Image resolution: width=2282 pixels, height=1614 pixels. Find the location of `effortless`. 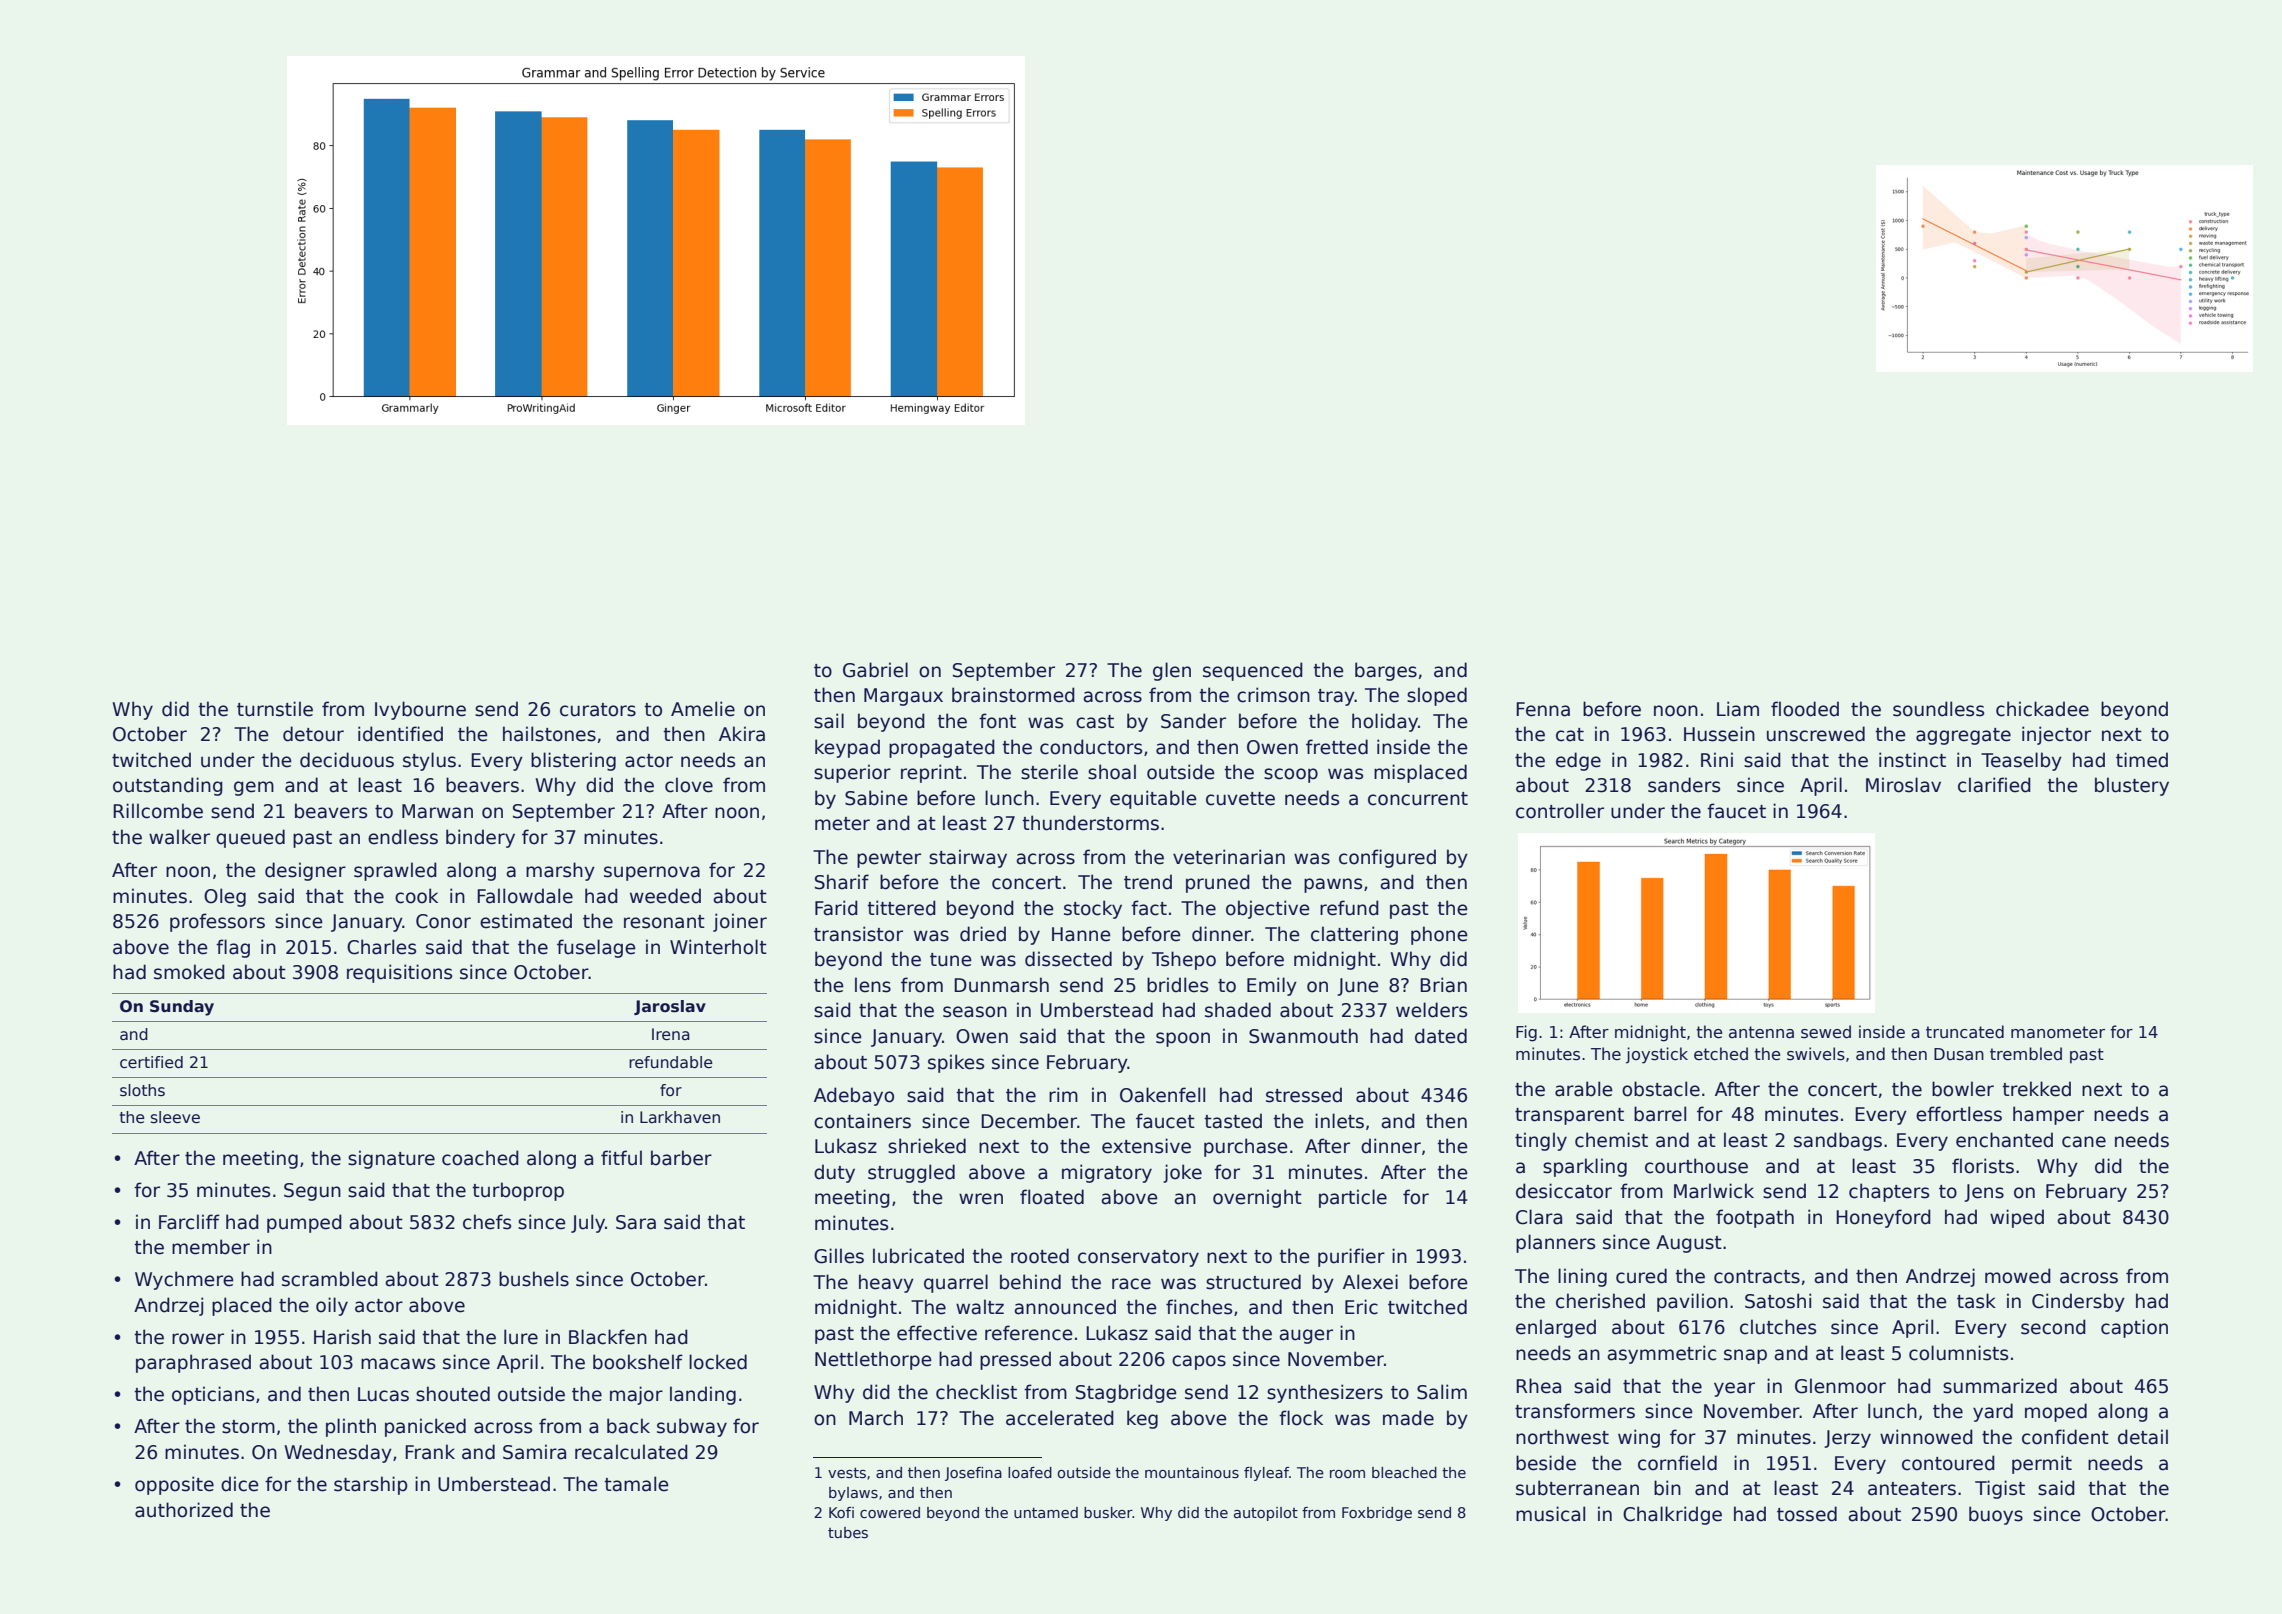

effortless is located at coordinates (1959, 1114).
